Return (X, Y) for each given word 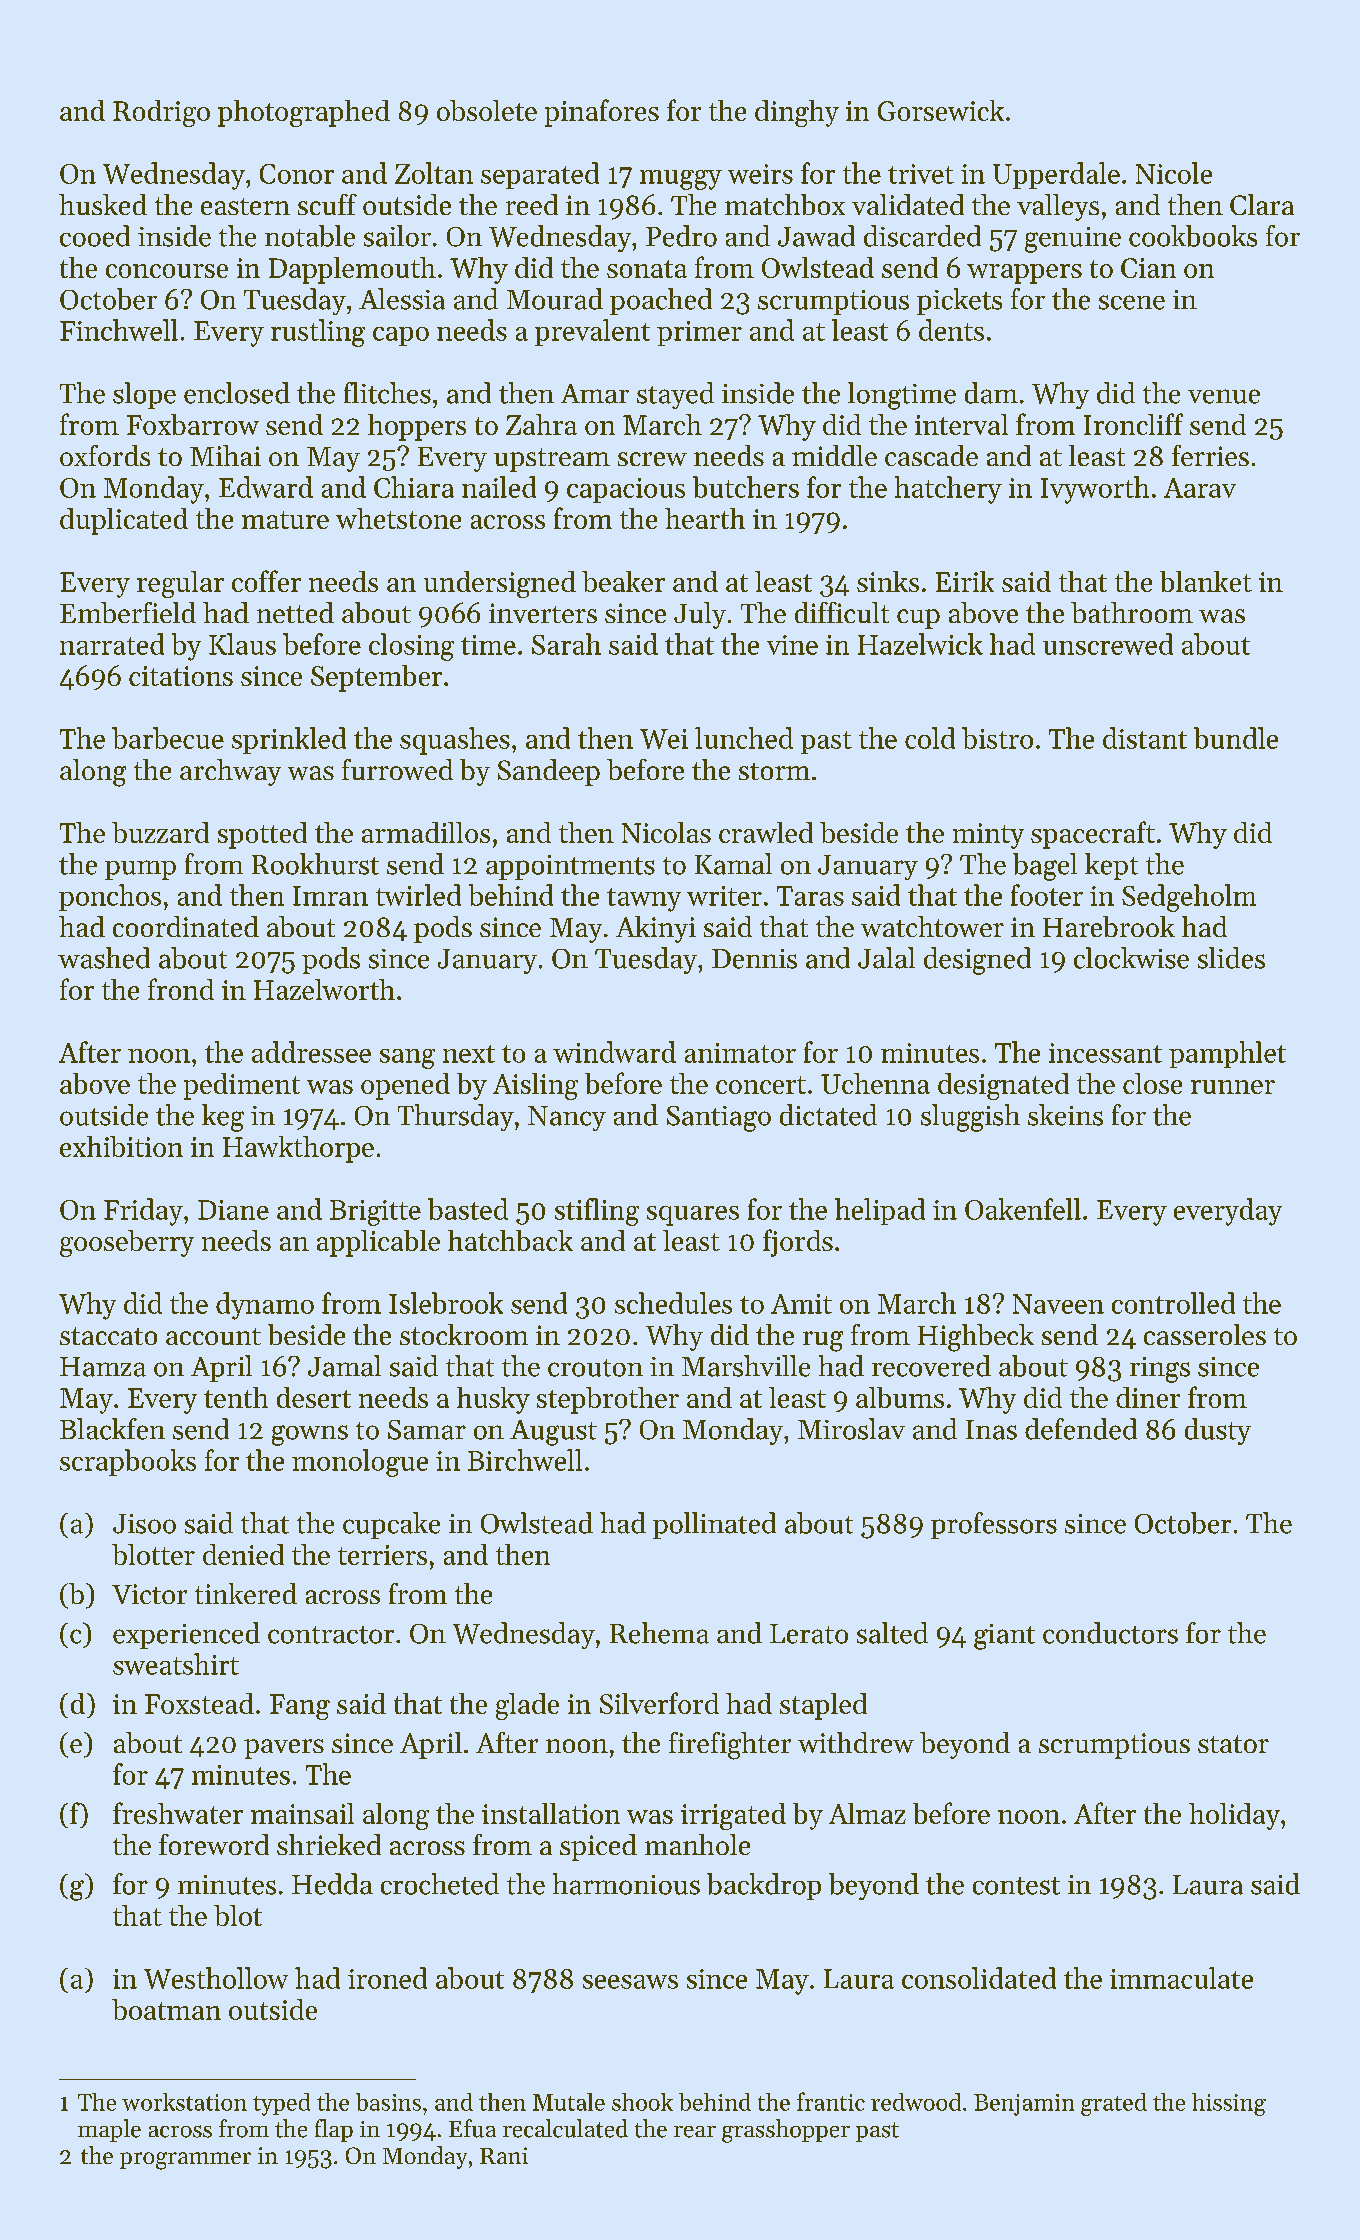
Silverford (659, 1703)
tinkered (246, 1593)
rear (695, 2132)
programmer (185, 2161)
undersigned (500, 584)
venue (1224, 396)
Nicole (1174, 173)
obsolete (487, 110)
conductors (1110, 1633)
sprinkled (289, 740)
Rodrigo (161, 113)
